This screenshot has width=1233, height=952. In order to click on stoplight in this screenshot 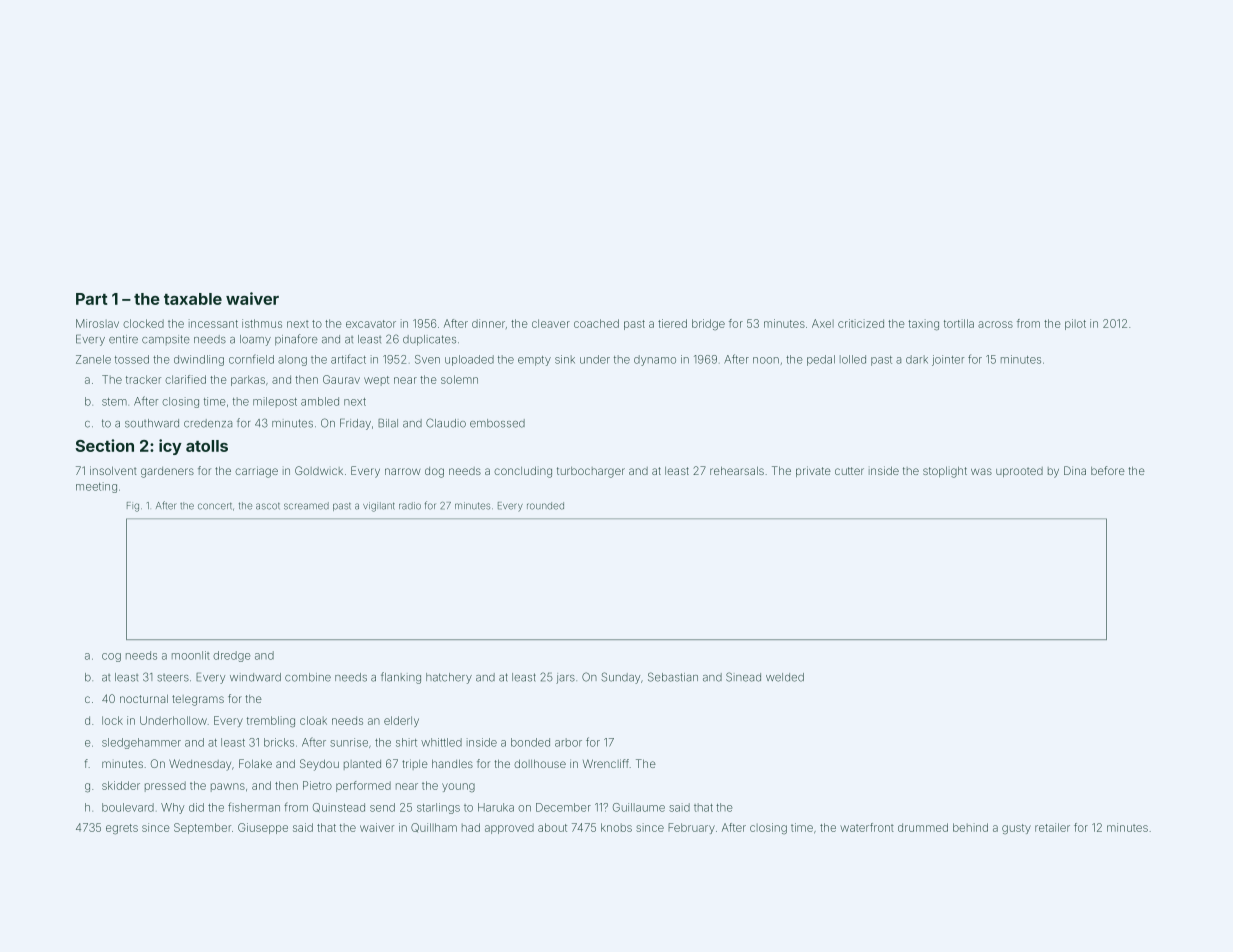, I will do `click(945, 472)`.
